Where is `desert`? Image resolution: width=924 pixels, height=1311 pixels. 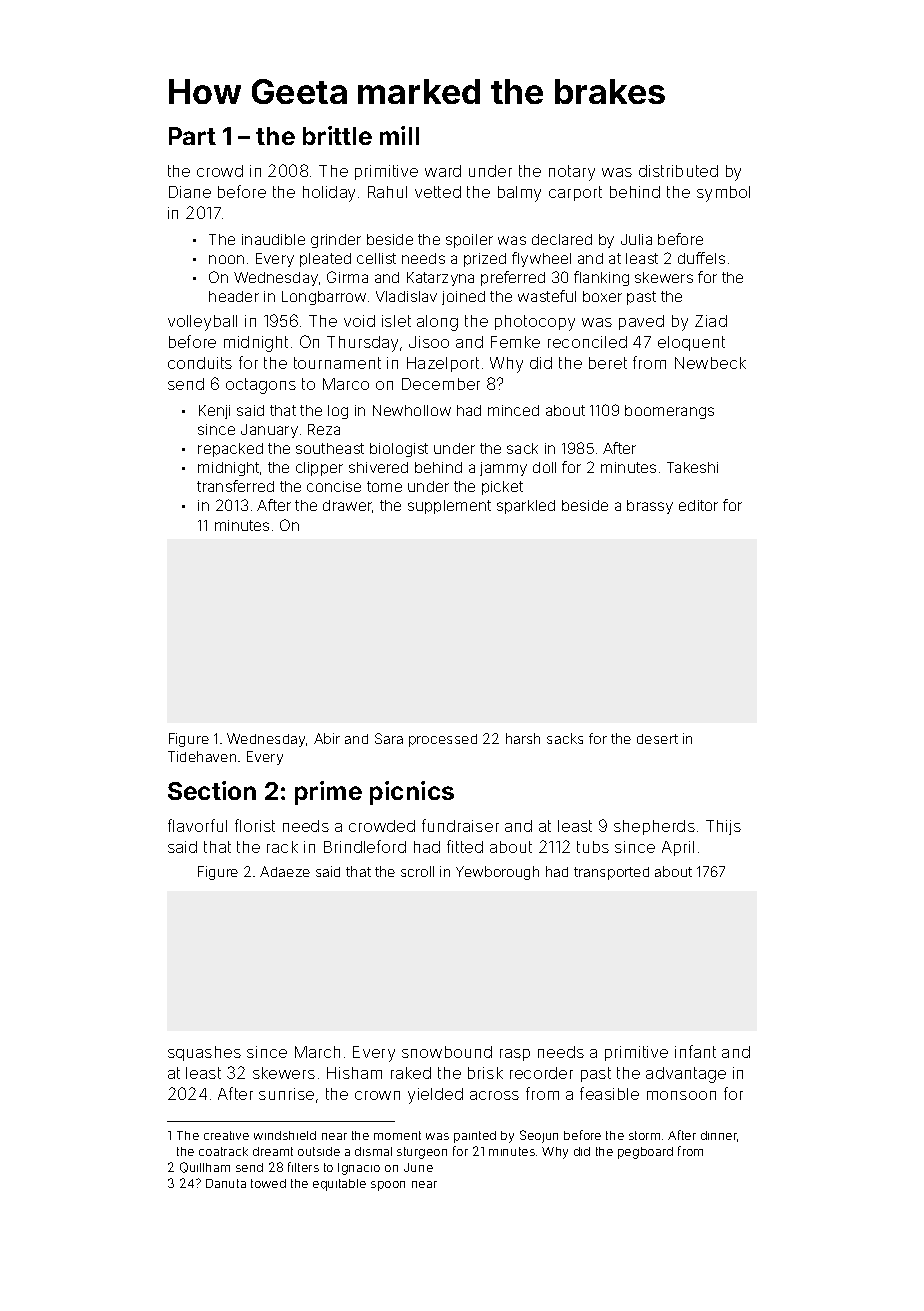 desert is located at coordinates (657, 739).
